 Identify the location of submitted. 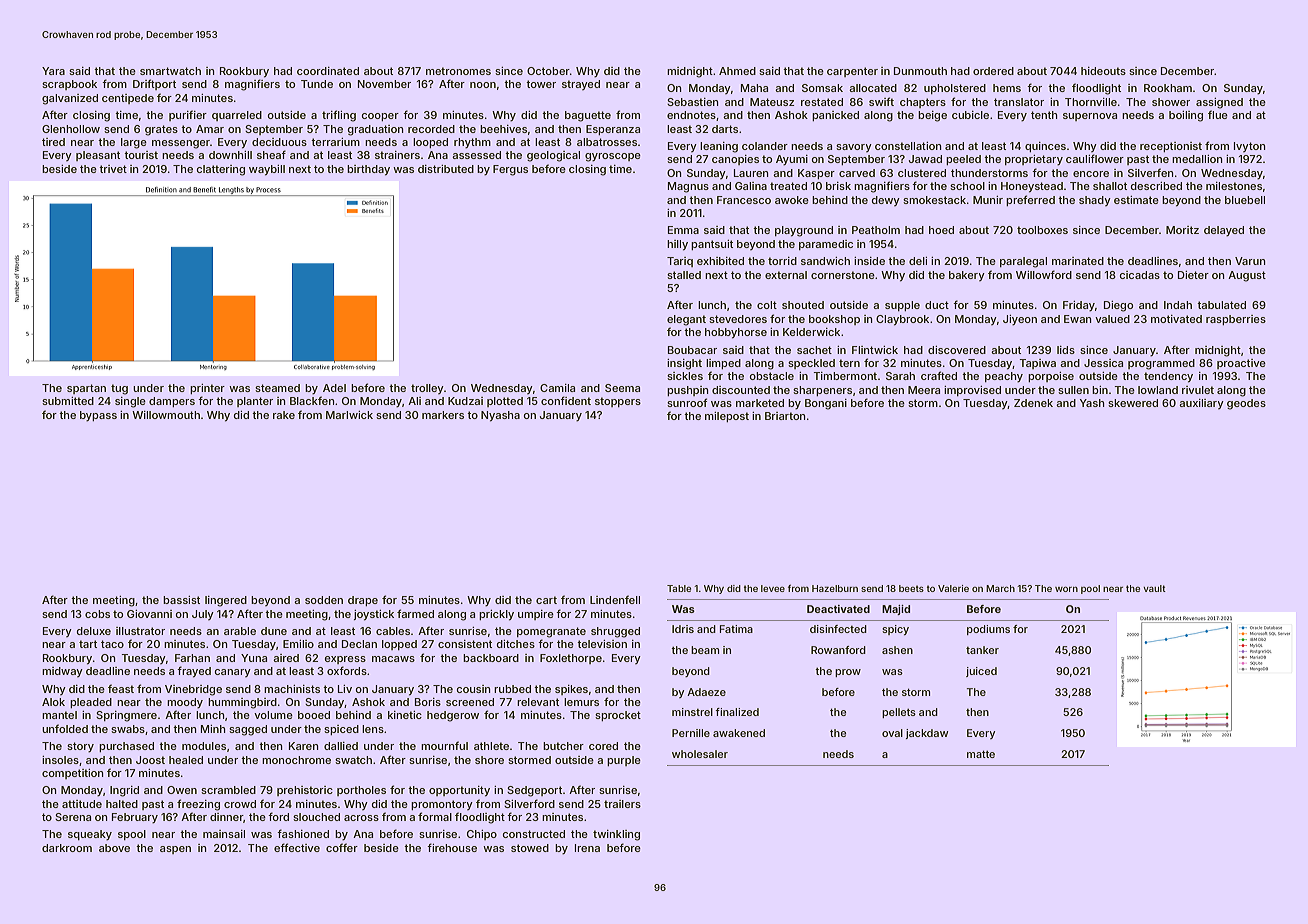
(68, 401).
